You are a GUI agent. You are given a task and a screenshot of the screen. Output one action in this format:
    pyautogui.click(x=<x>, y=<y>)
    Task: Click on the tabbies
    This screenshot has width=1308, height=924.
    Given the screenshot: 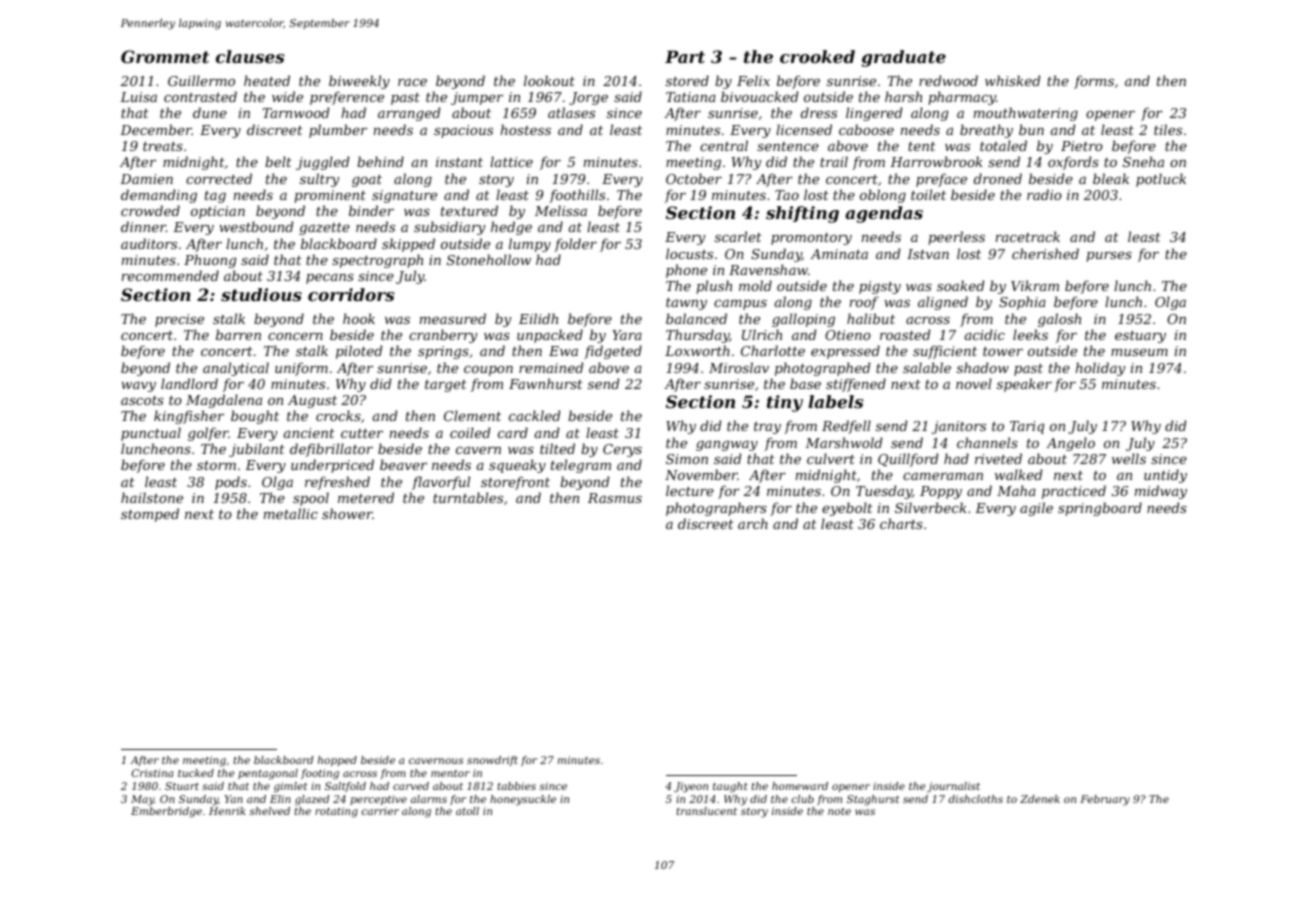 What is the action you would take?
    pyautogui.click(x=517, y=786)
